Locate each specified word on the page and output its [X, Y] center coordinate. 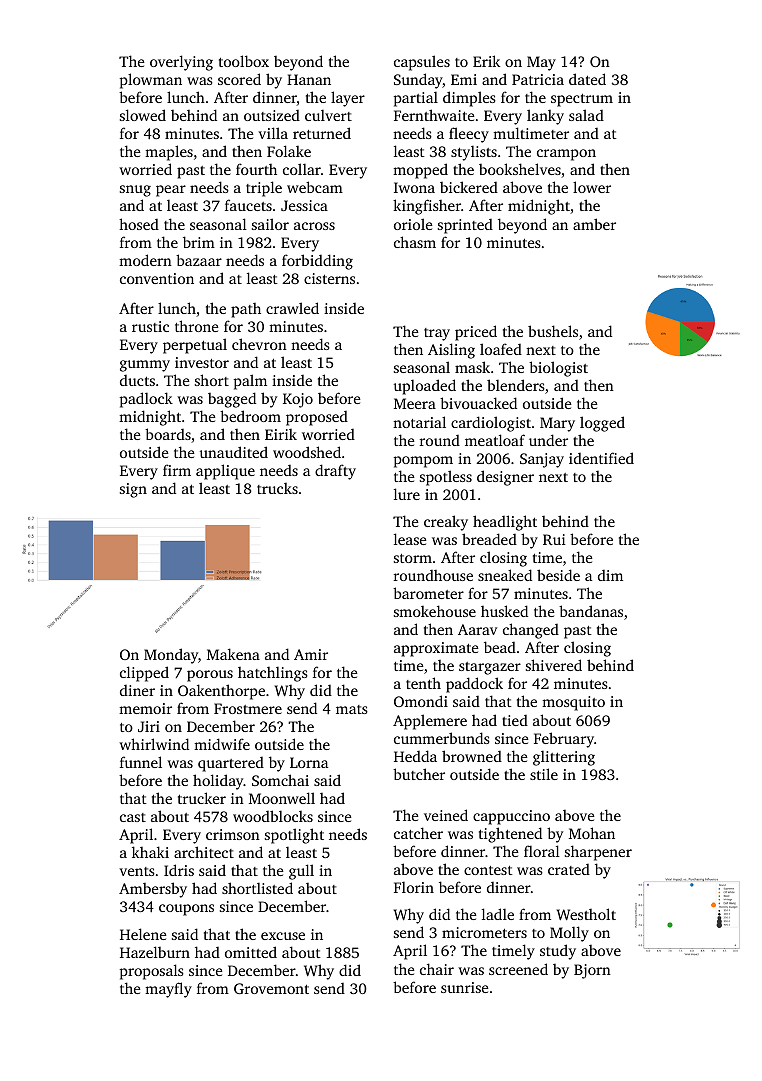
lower [592, 187]
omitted [251, 952]
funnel [141, 762]
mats [352, 709]
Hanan [309, 79]
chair [437, 969]
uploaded [425, 387]
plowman [151, 81]
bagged [232, 400]
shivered [554, 665]
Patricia [538, 79]
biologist [558, 369]
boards [168, 434]
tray [437, 334]
